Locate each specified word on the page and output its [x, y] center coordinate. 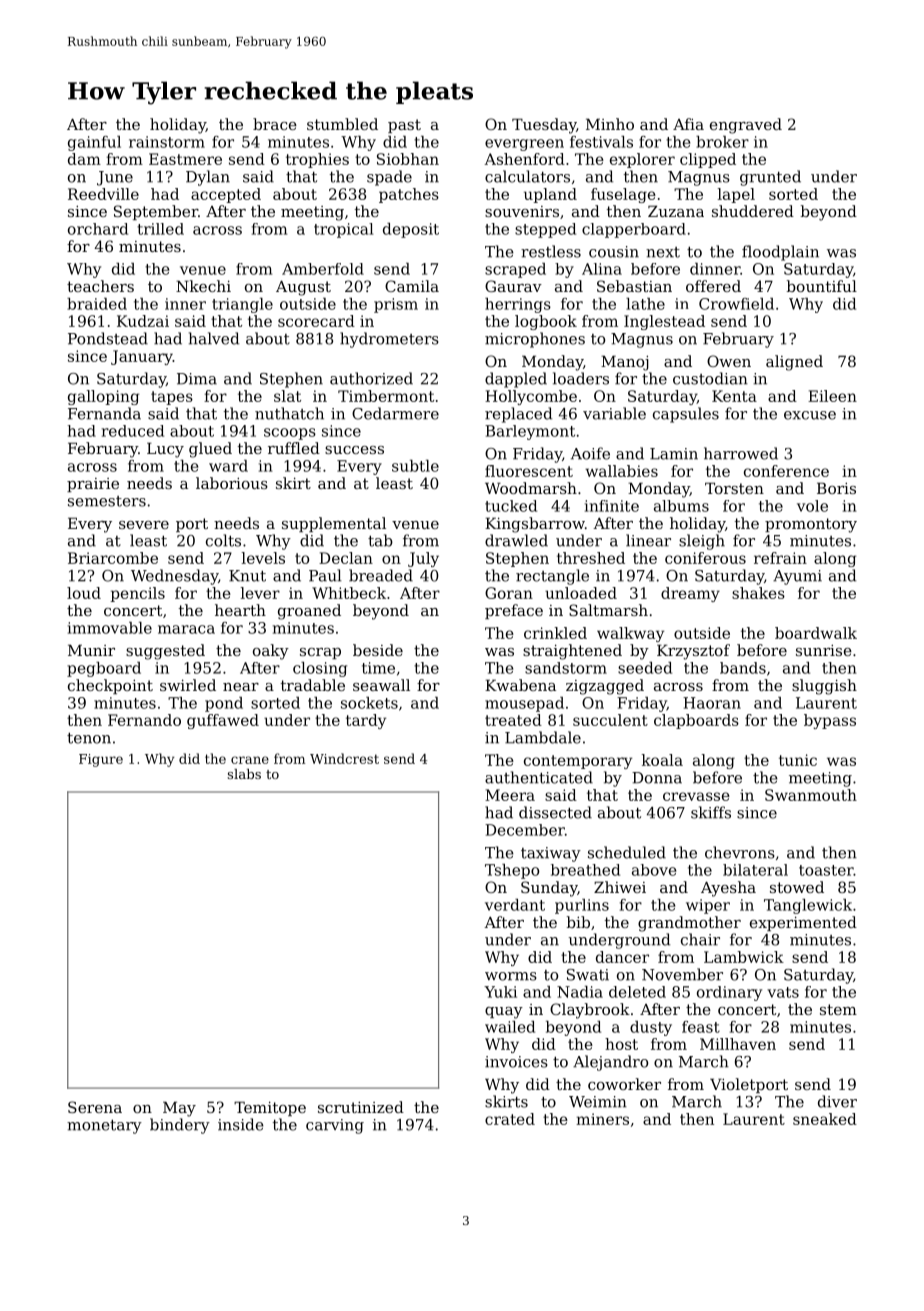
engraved [746, 126]
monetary [104, 1127]
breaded [381, 575]
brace [275, 124]
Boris [836, 488]
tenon [89, 738]
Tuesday [544, 126]
